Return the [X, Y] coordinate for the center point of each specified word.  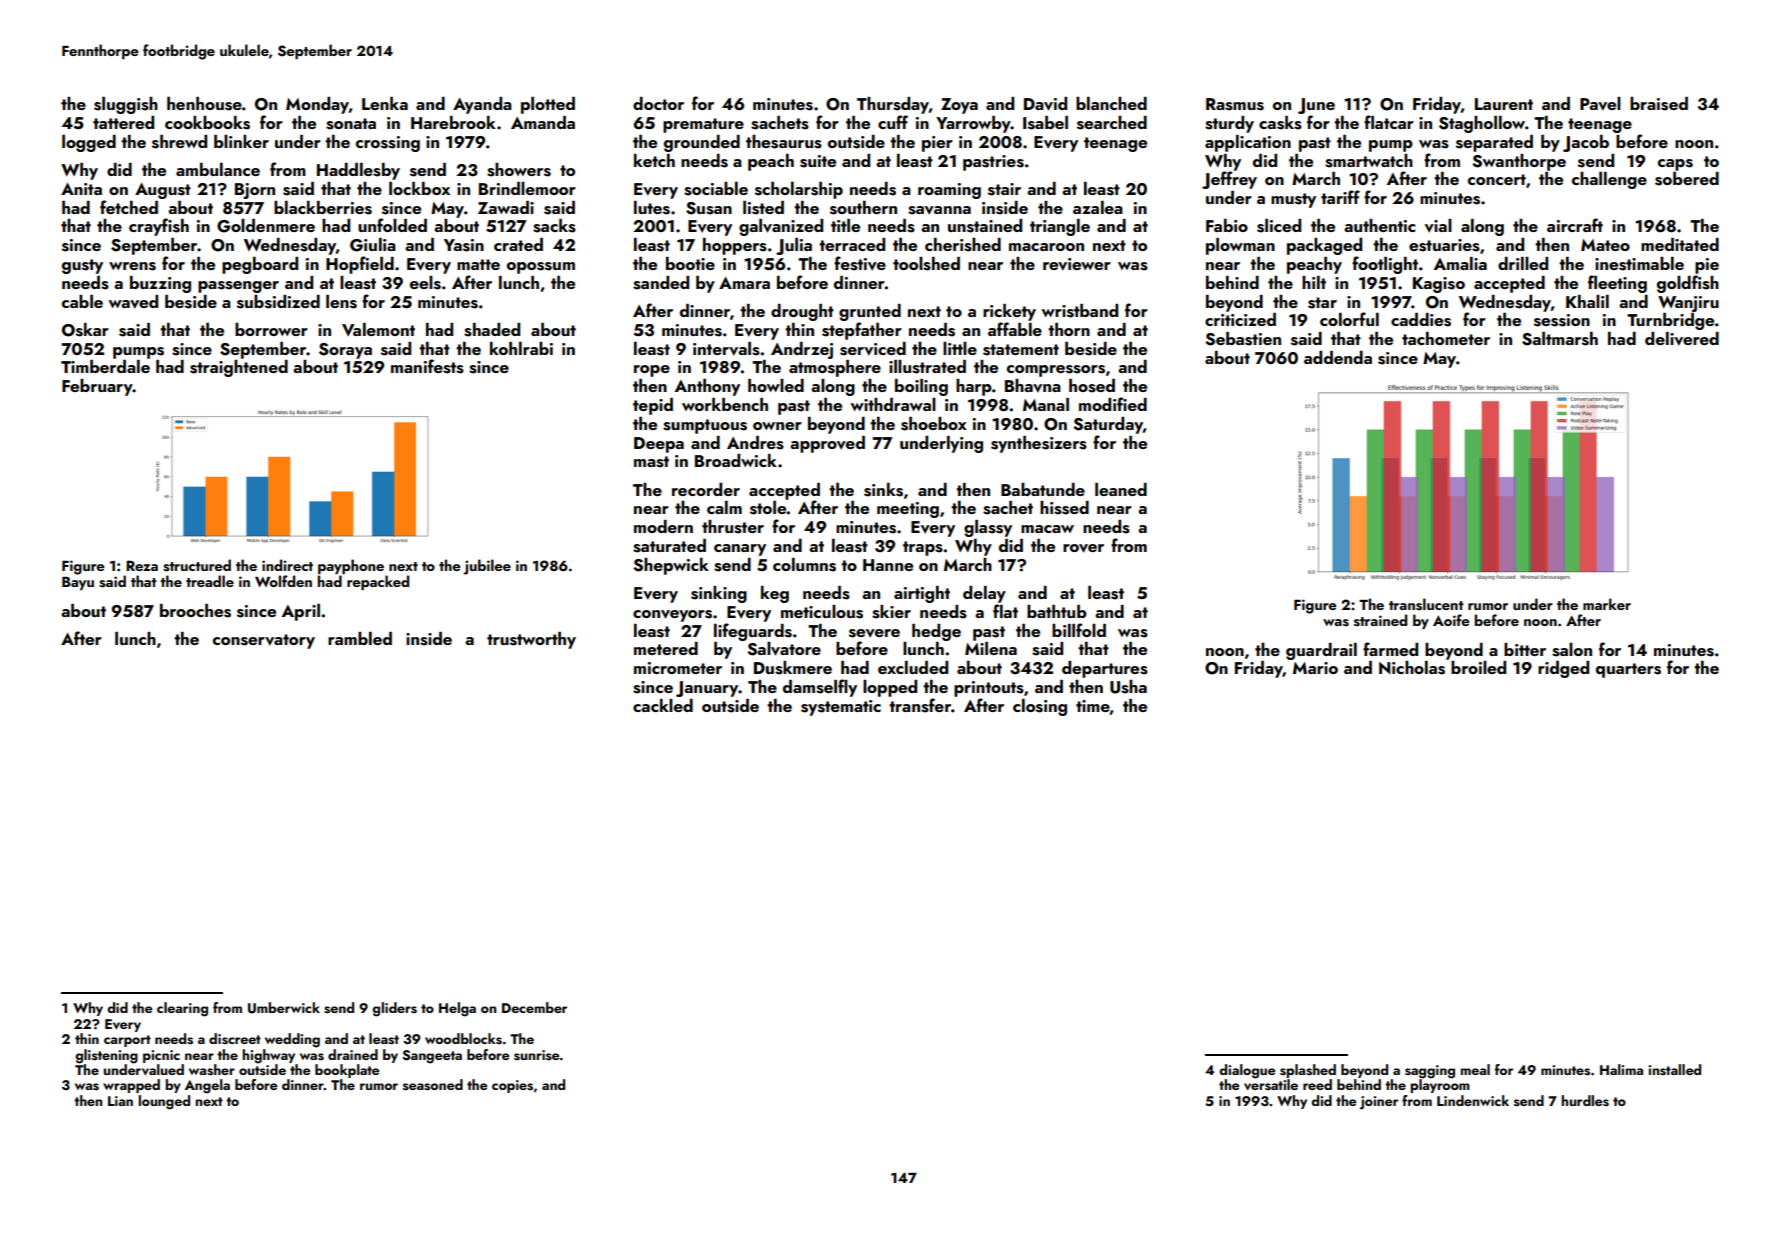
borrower [271, 329]
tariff [1340, 197]
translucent [1426, 604]
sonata [351, 124]
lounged [164, 1102]
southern [863, 208]
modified [1113, 404]
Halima [1621, 1069]
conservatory [264, 641]
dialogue [1247, 1071]
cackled [663, 705]
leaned [1121, 489]
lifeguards [753, 632]
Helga [457, 1009]
